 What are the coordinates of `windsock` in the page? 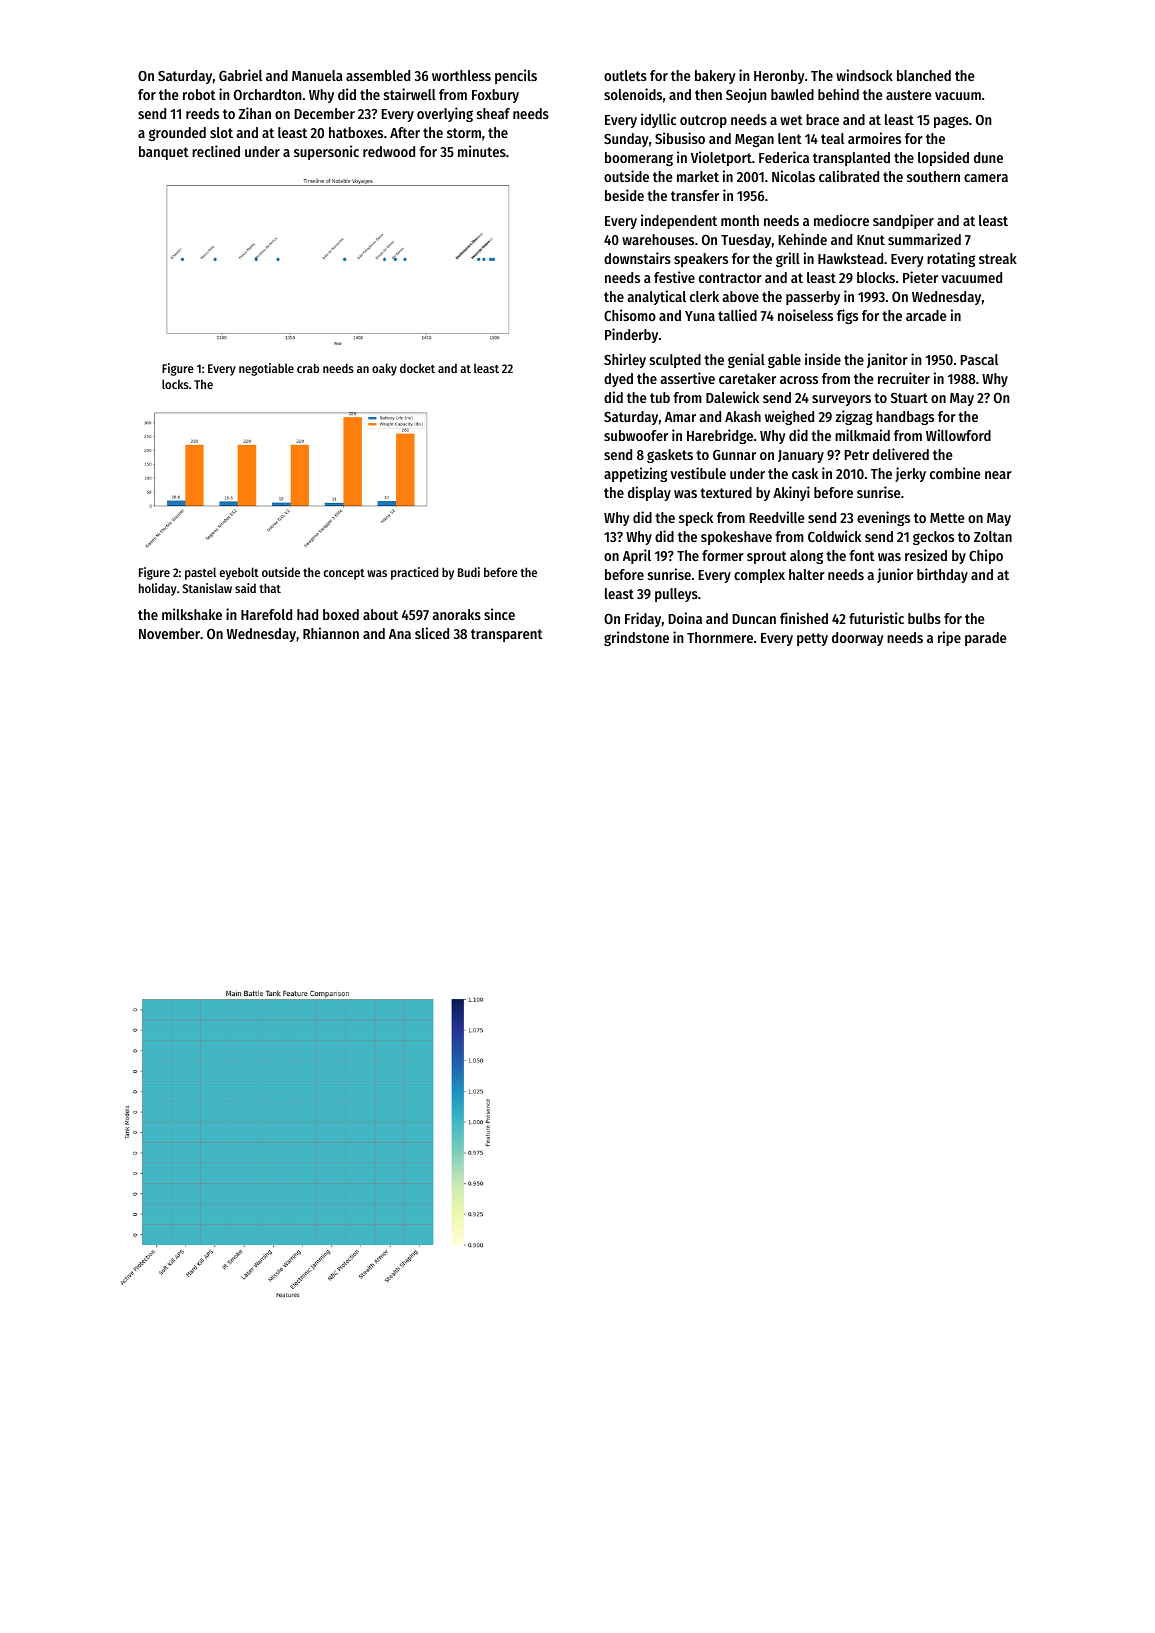 It's located at (864, 75).
